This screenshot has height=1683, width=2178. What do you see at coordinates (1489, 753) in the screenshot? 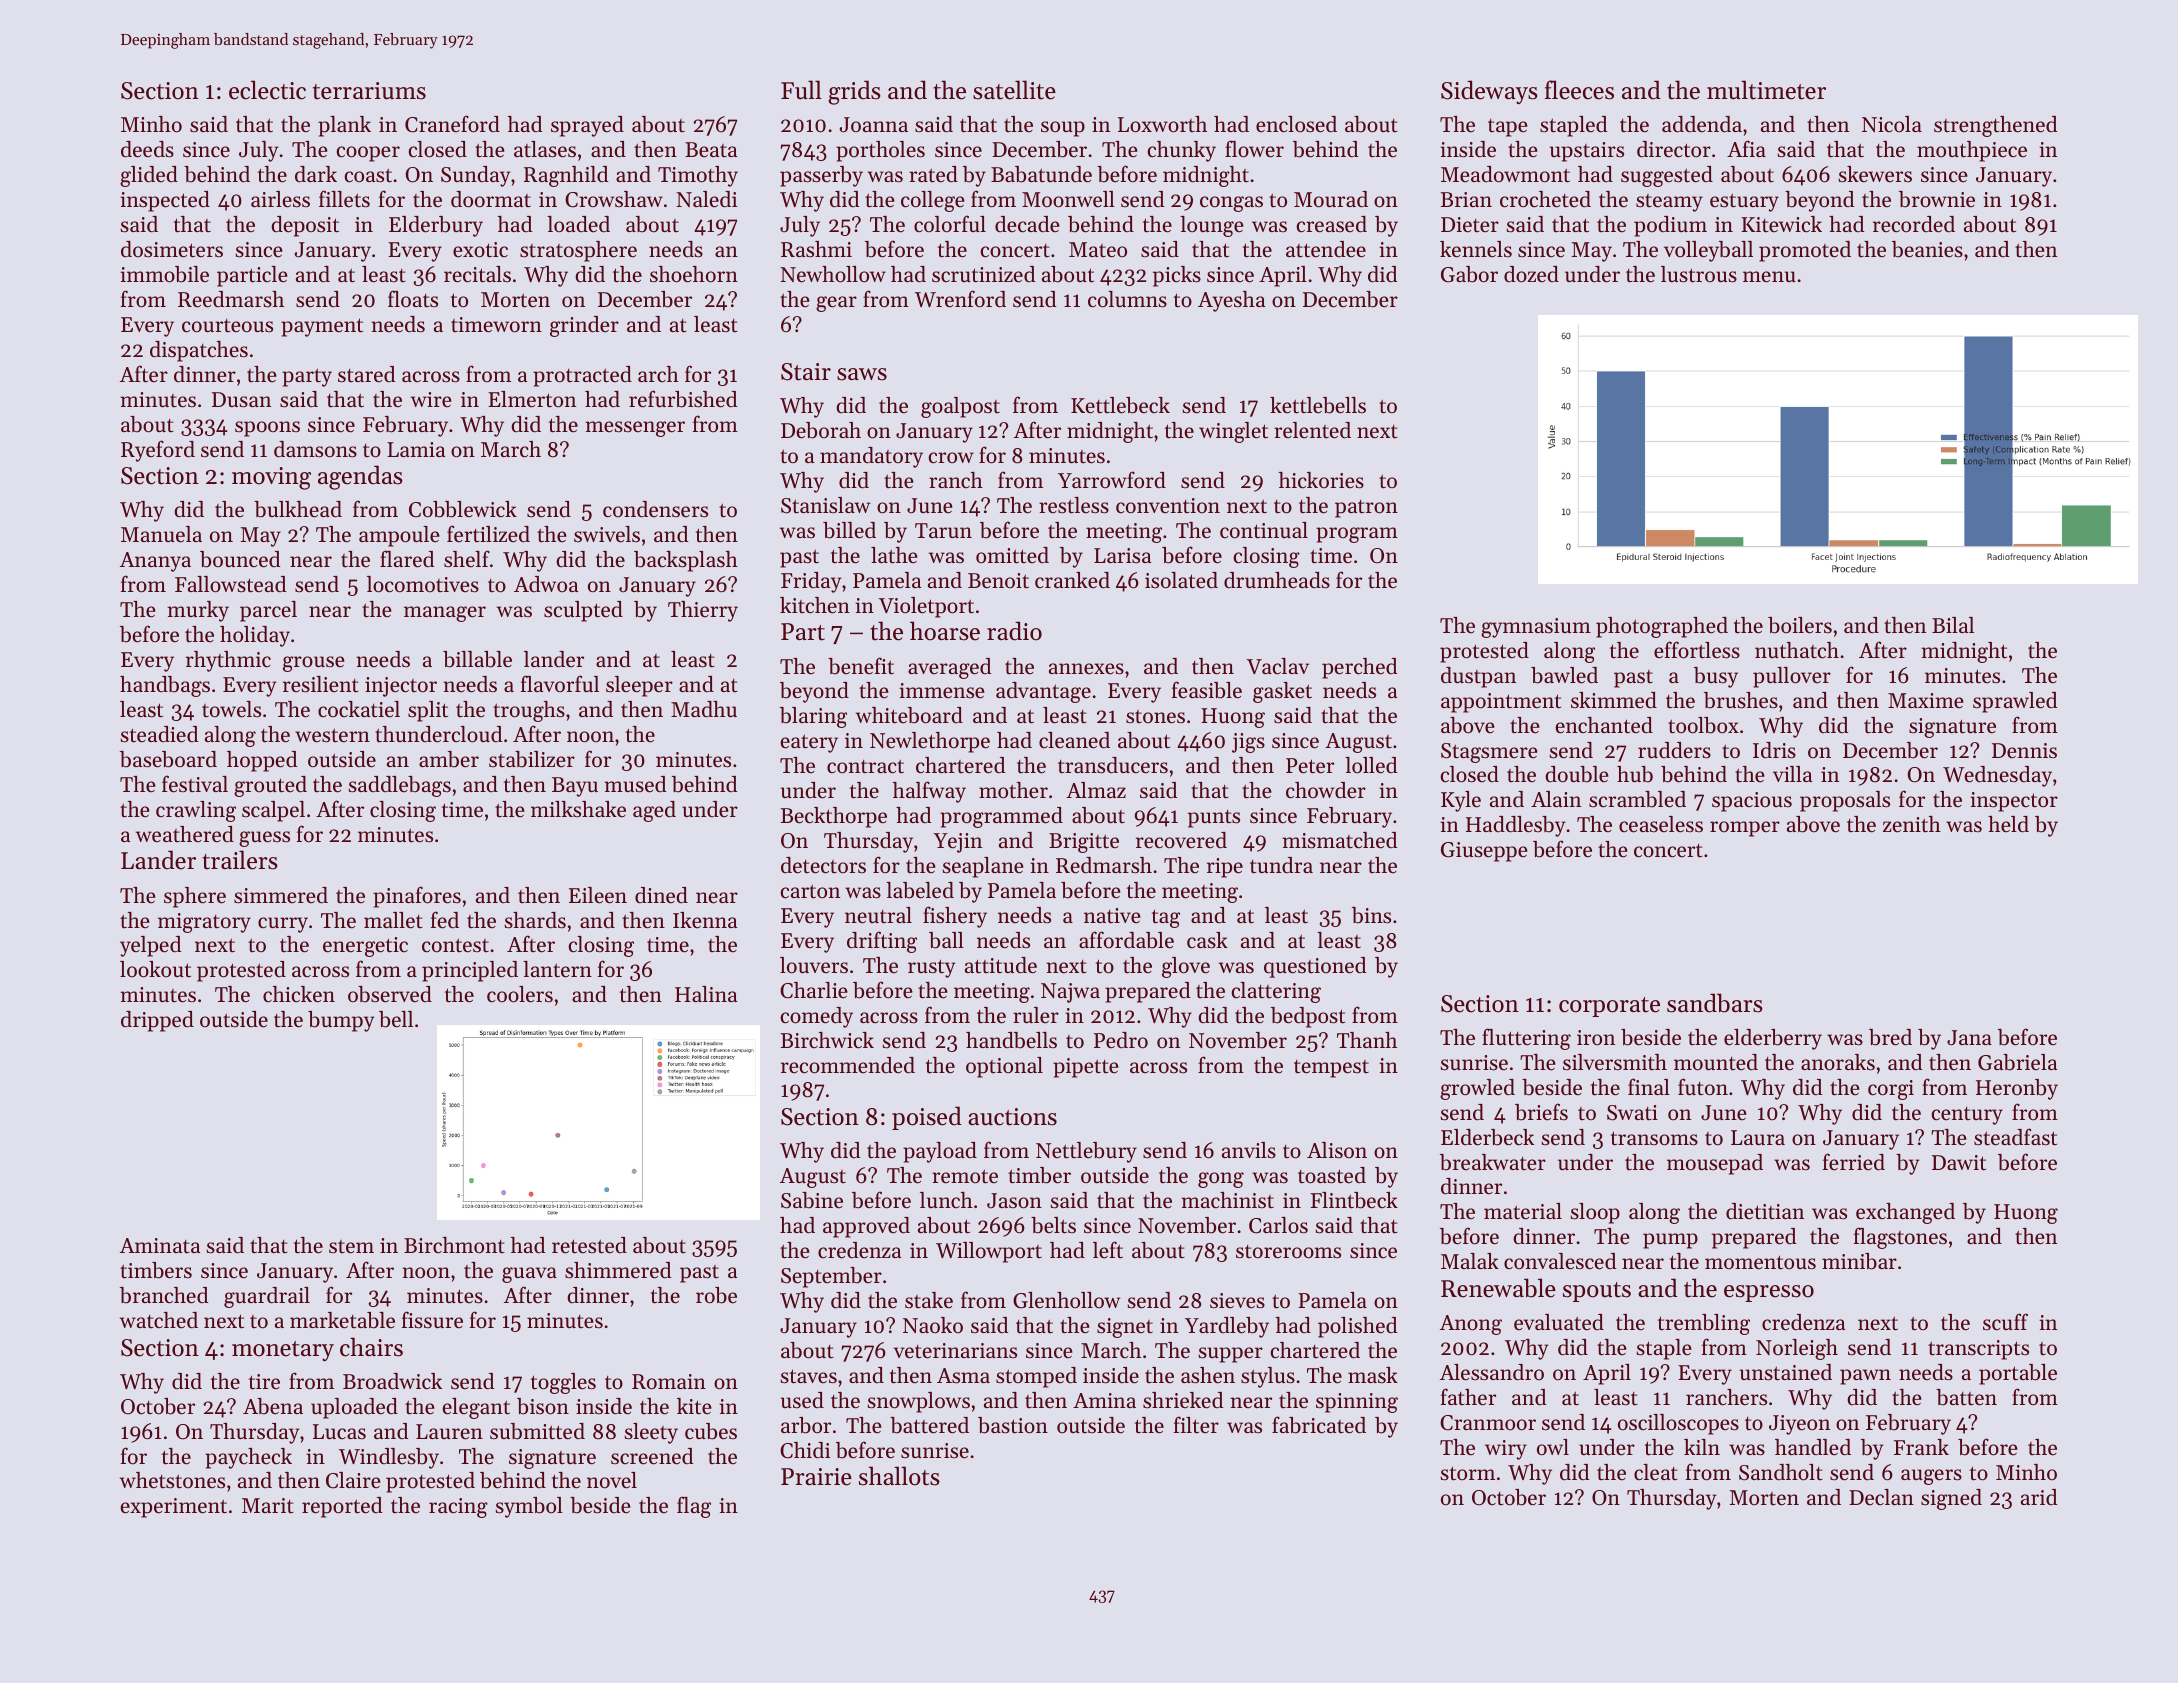
I see `Stagsmere` at bounding box center [1489, 753].
